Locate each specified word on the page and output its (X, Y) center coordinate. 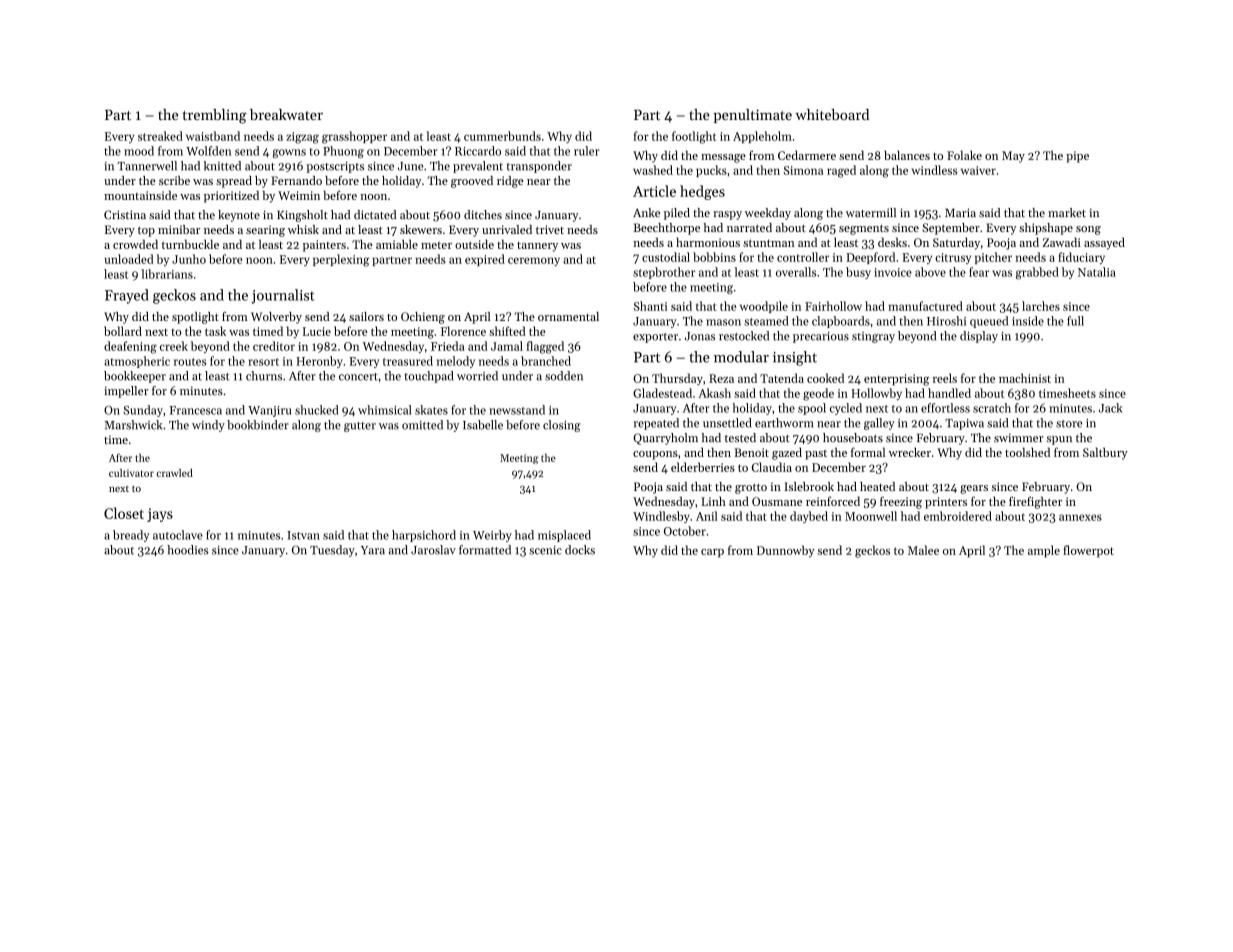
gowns (289, 153)
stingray (873, 337)
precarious (821, 337)
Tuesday (332, 551)
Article (654, 191)
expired (485, 260)
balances (907, 155)
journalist (283, 296)
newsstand (517, 410)
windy (208, 426)
